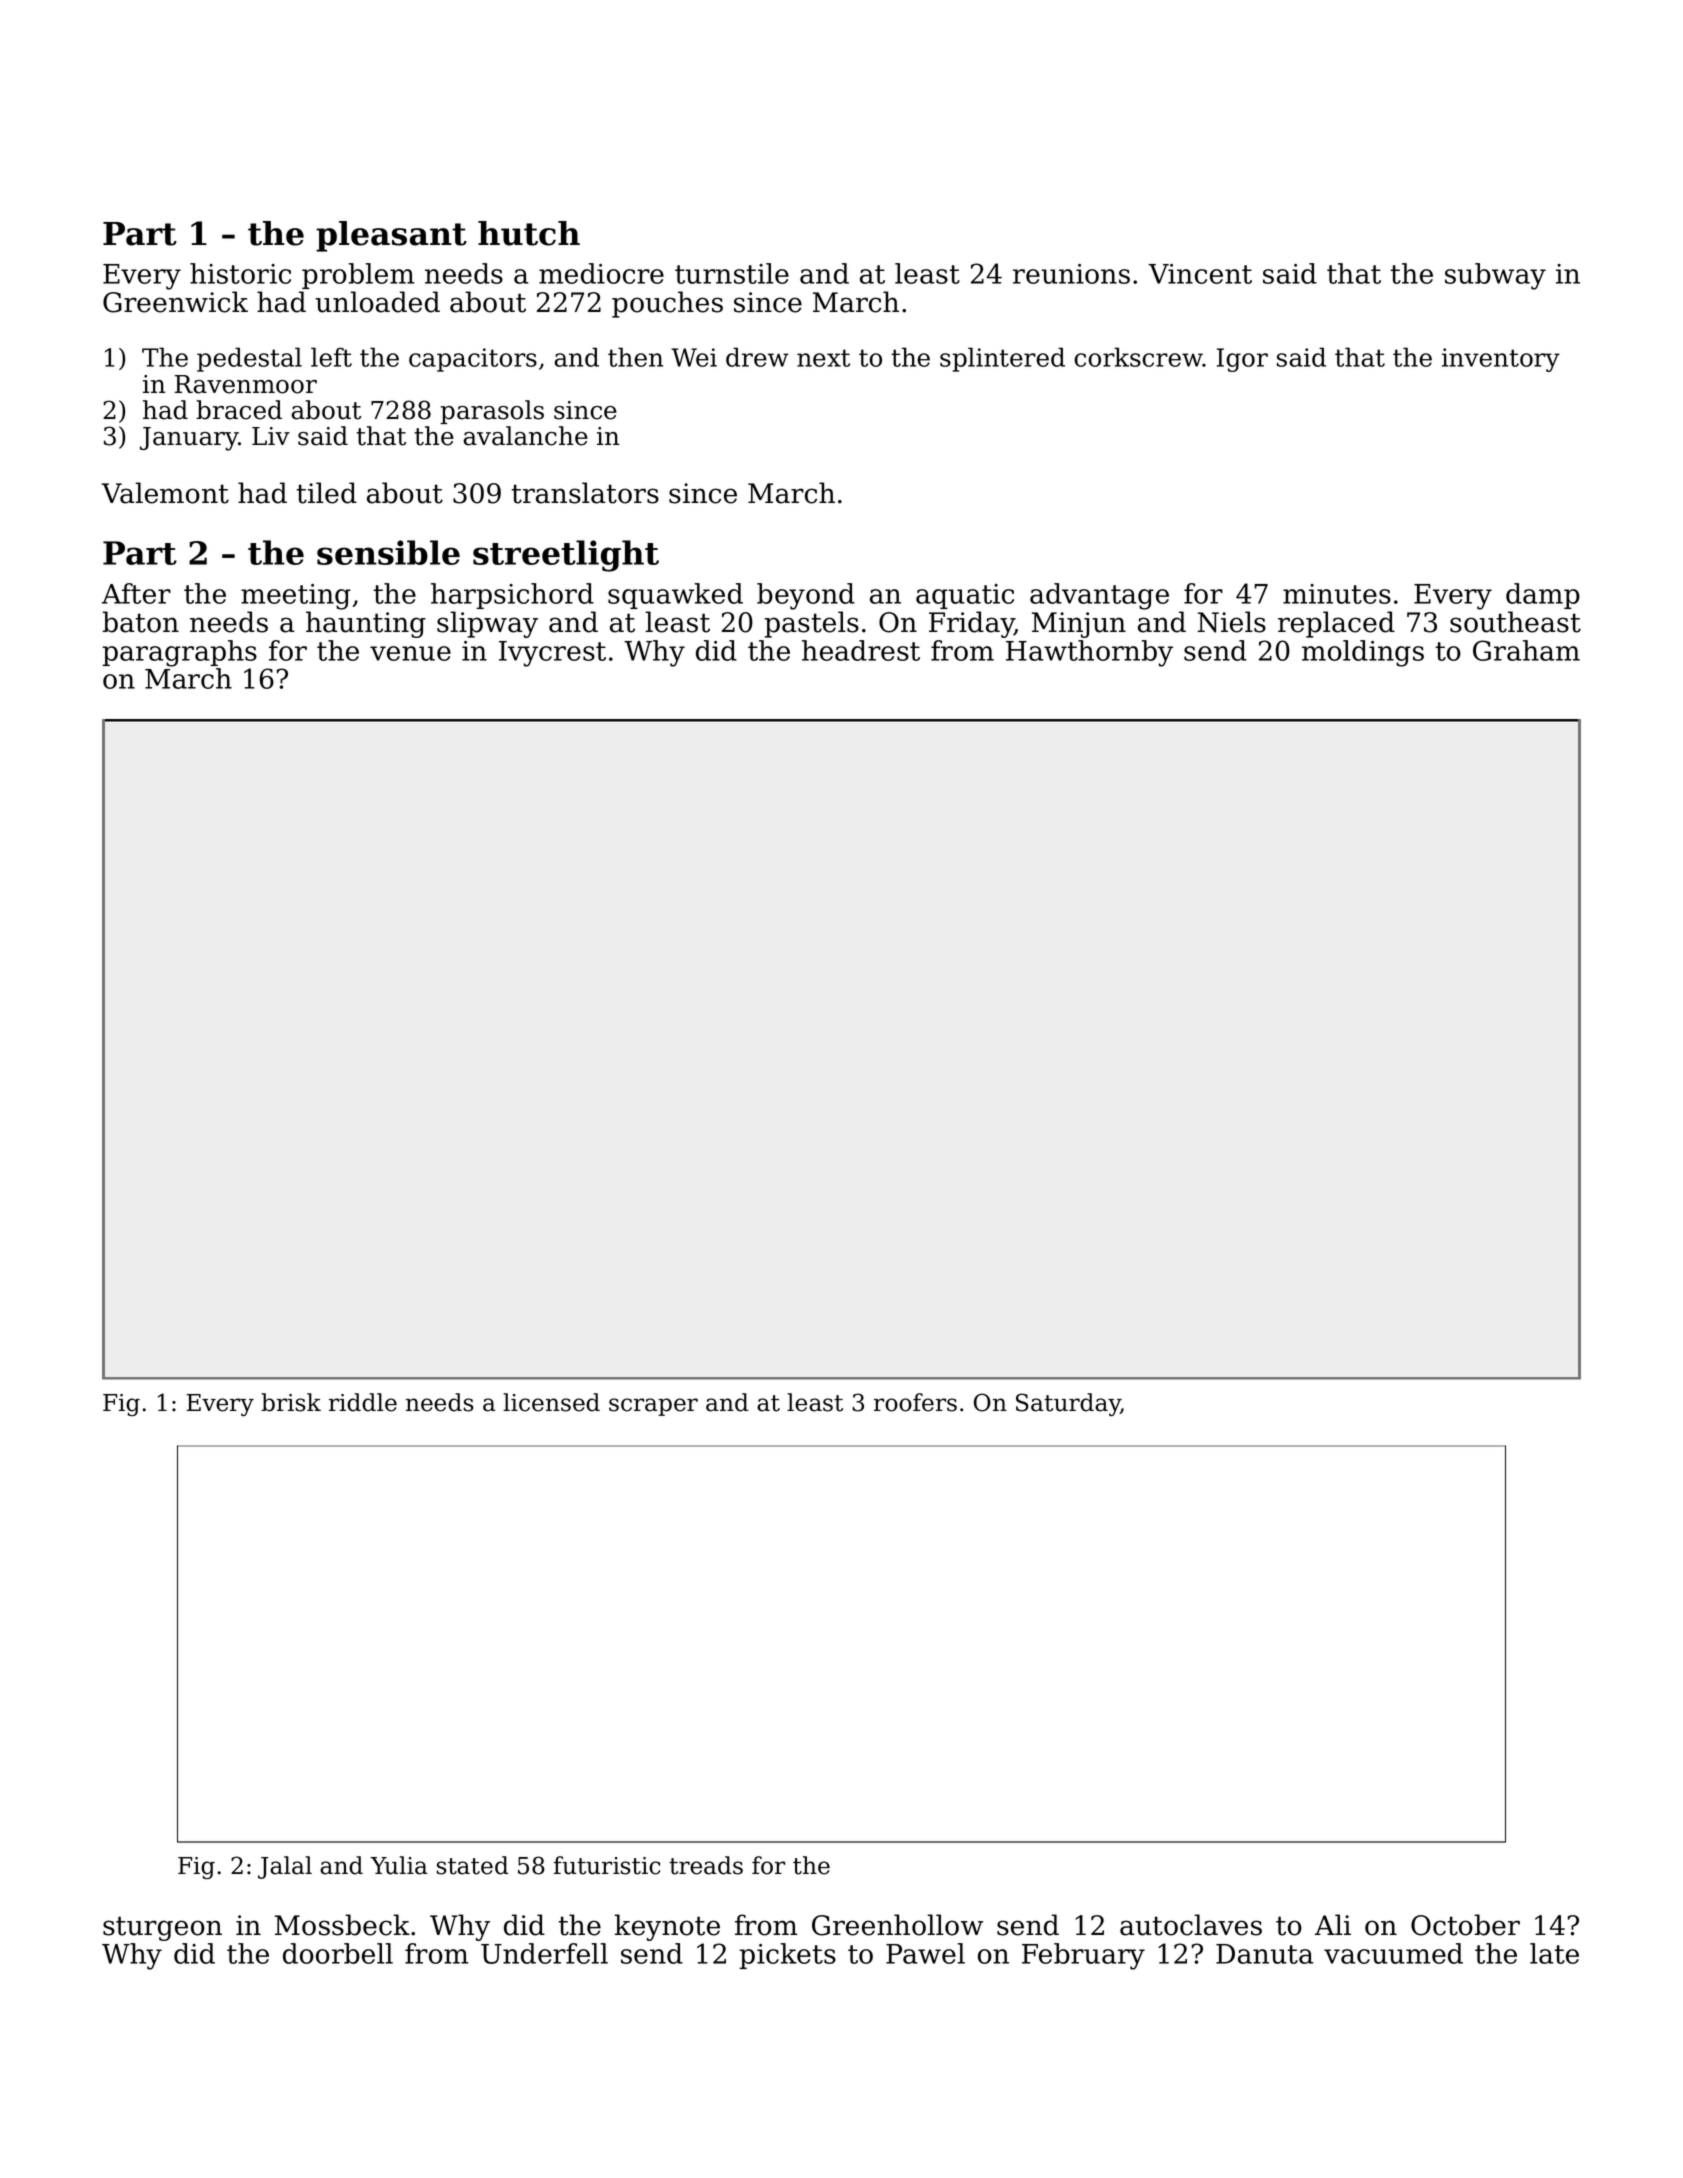  What do you see at coordinates (1554, 1953) in the page?
I see `late` at bounding box center [1554, 1953].
